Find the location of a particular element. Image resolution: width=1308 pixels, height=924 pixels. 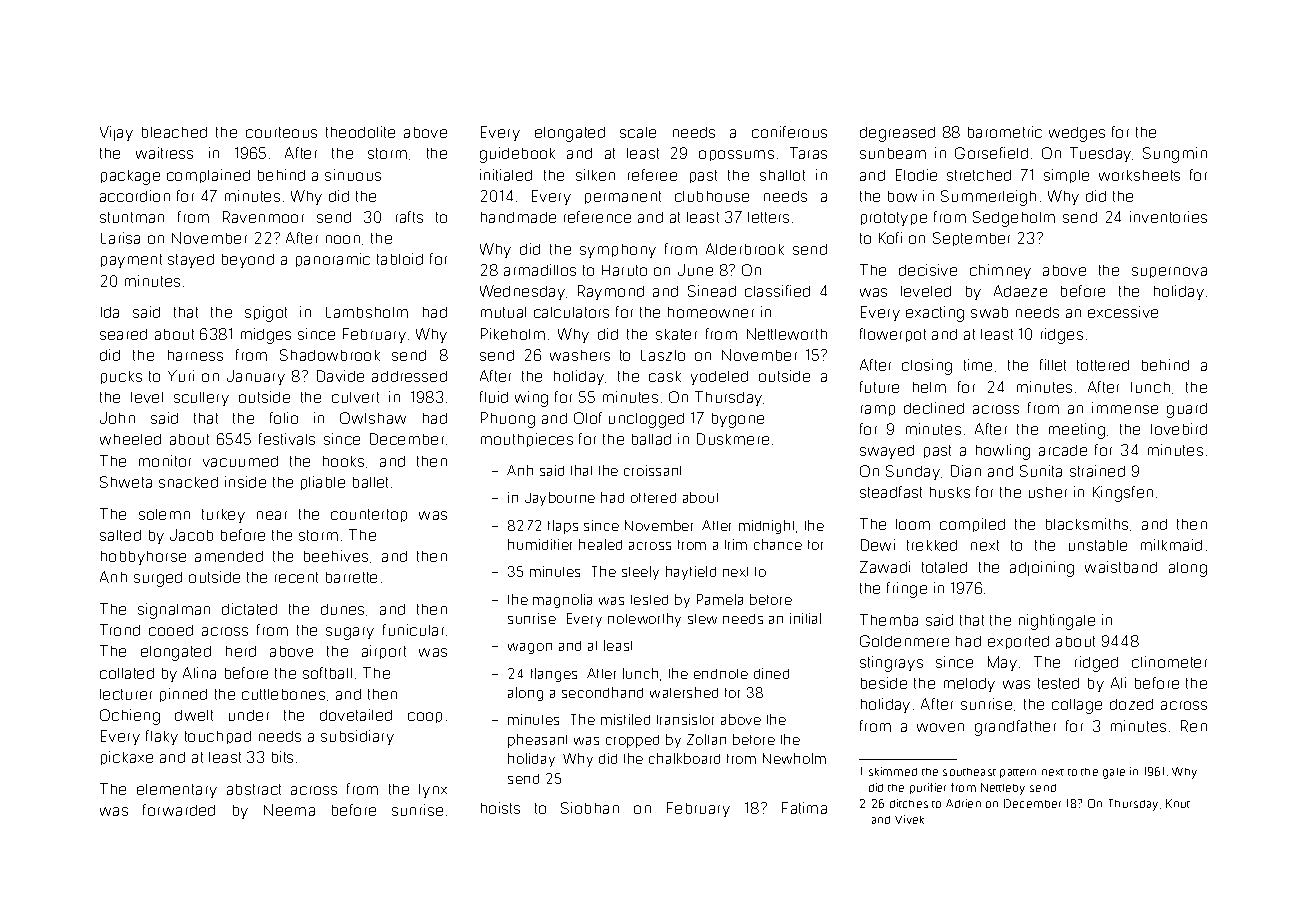

Nettleworth is located at coordinates (787, 334).
